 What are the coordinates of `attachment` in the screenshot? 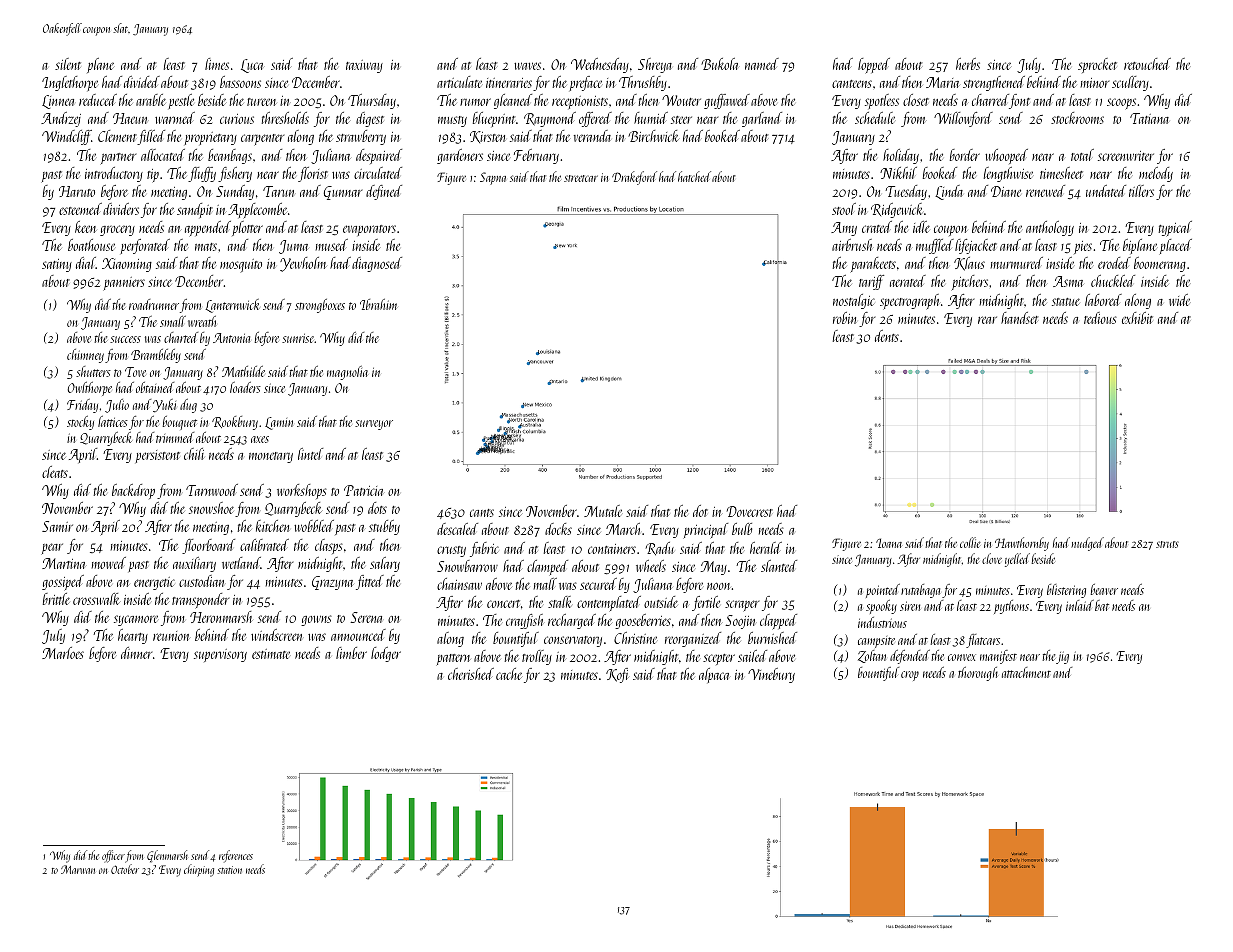 It's located at (1026, 672).
